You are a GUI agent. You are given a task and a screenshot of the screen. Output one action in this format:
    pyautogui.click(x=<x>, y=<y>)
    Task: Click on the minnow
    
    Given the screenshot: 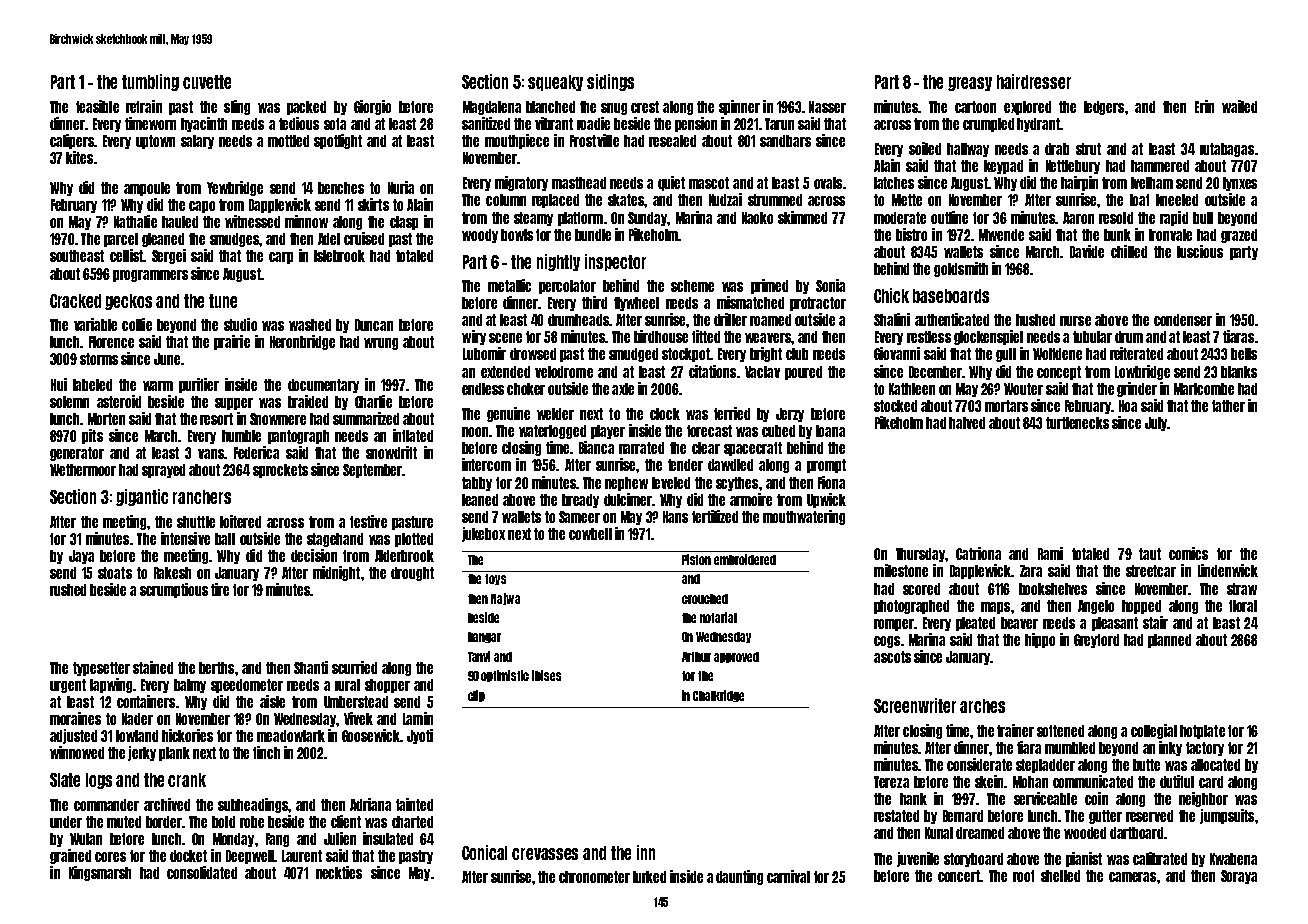 What is the action you would take?
    pyautogui.click(x=306, y=221)
